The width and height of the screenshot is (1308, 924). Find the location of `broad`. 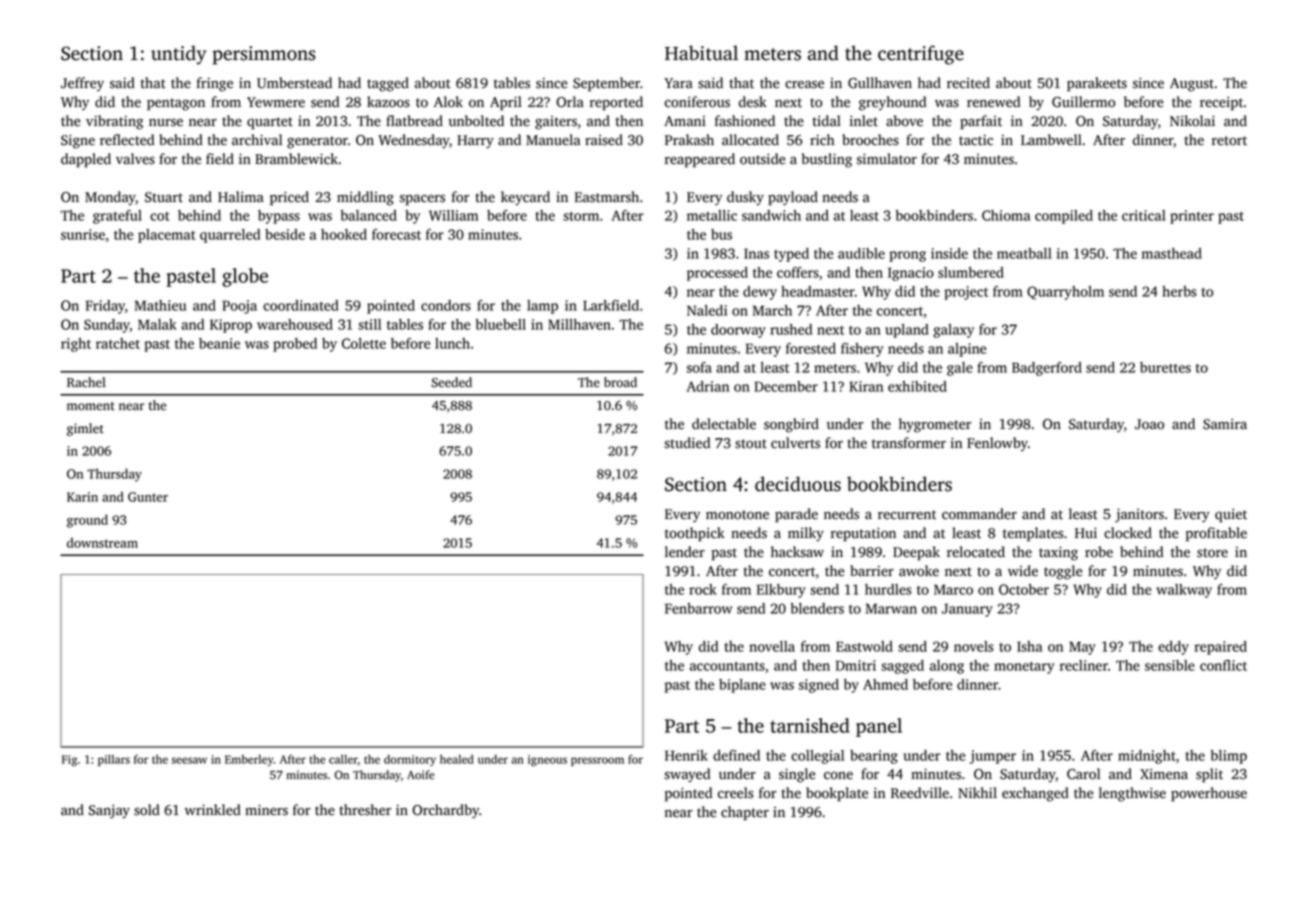

broad is located at coordinates (620, 382).
